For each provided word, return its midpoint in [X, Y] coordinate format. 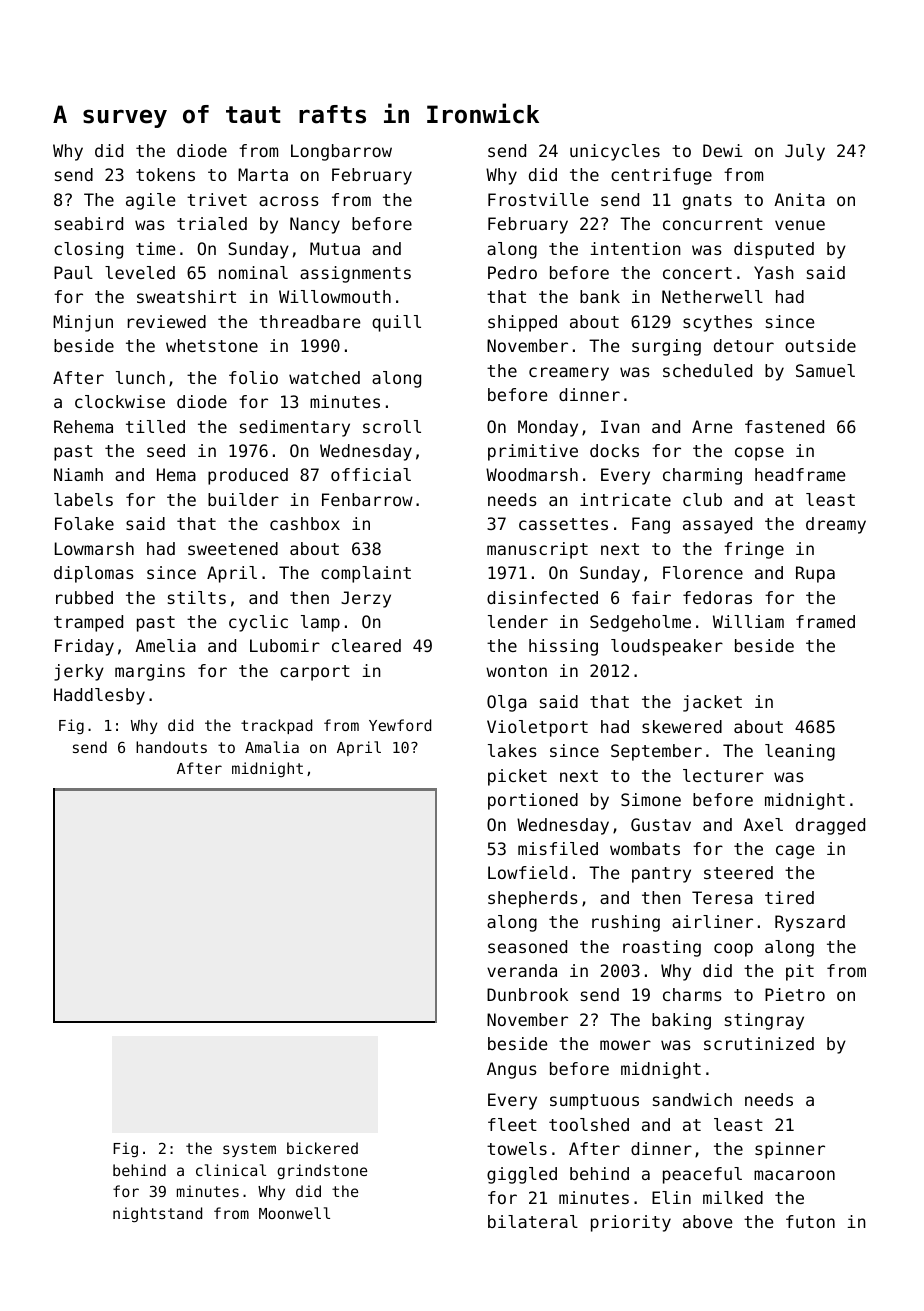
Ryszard [810, 923]
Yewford [400, 725]
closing [88, 250]
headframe [800, 474]
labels [83, 499]
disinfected [542, 597]
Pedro [512, 272]
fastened [784, 426]
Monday [548, 428]
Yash [774, 272]
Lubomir [285, 645]
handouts [171, 747]
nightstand [157, 1214]
